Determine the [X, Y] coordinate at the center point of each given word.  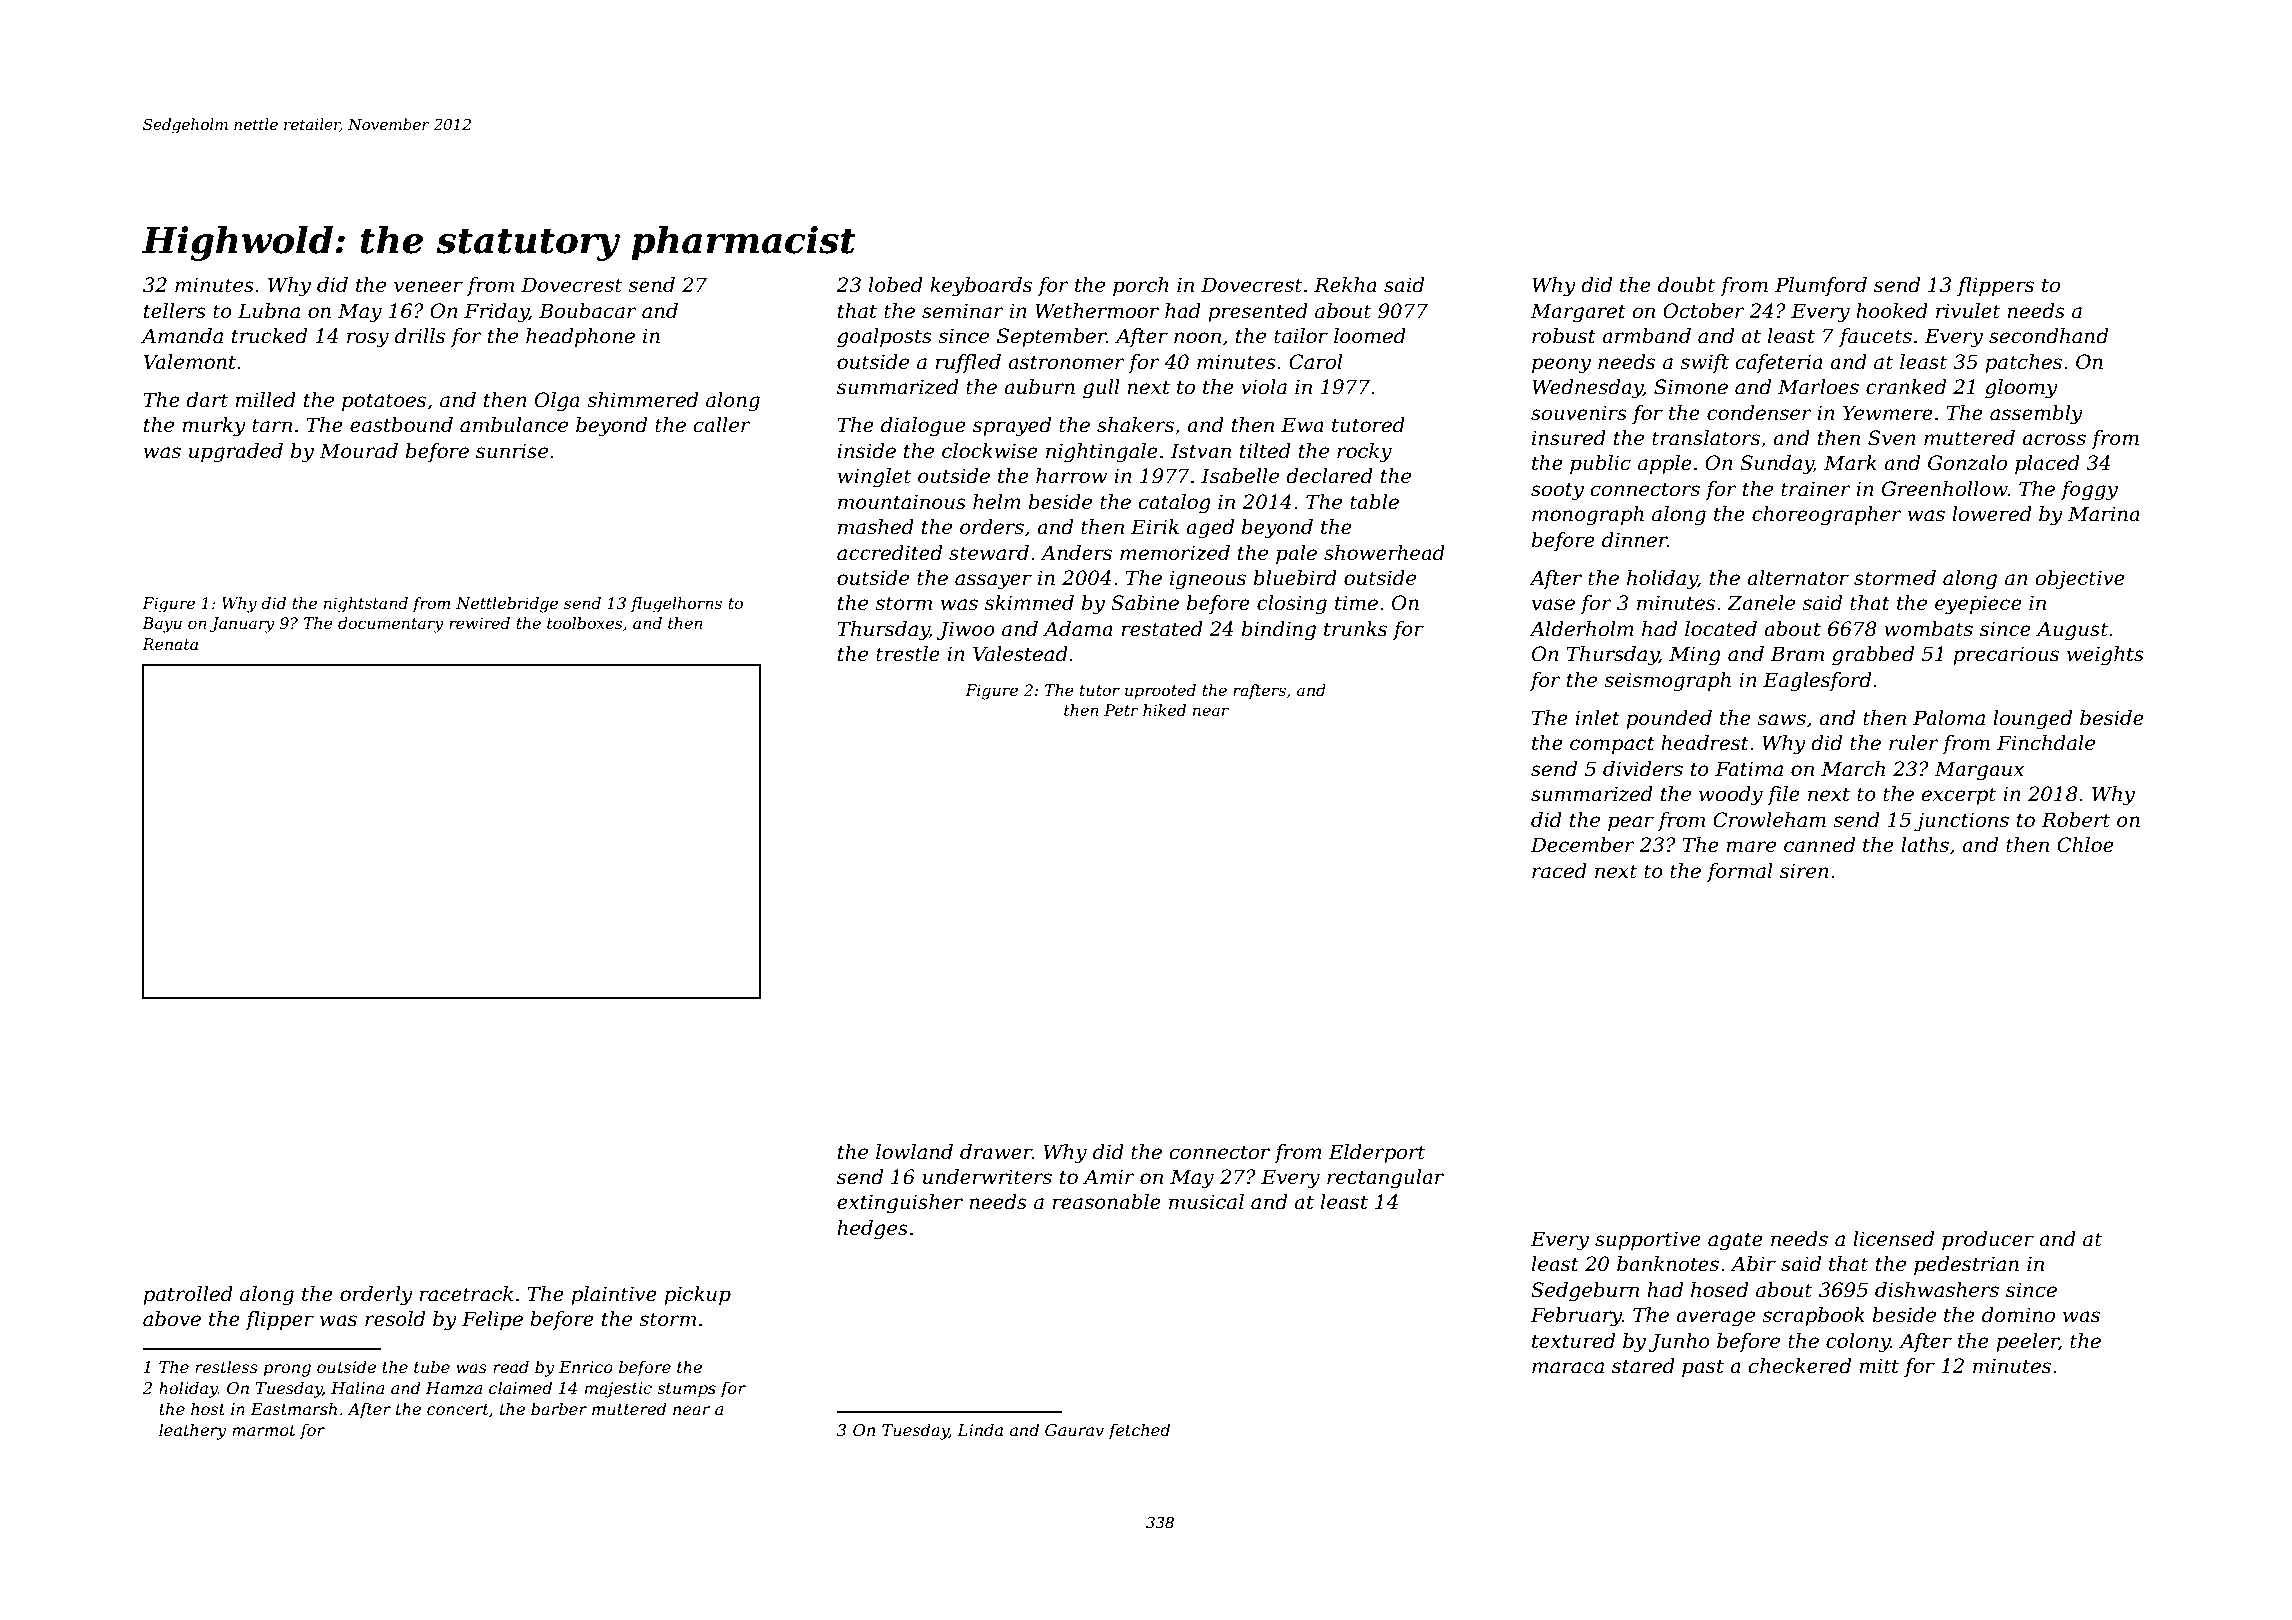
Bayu [162, 625]
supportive [1648, 1240]
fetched [1139, 1431]
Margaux [1979, 771]
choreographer [1827, 516]
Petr [1121, 710]
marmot [263, 1430]
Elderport [1376, 1153]
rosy [368, 340]
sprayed [1012, 427]
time [1356, 603]
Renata [170, 644]
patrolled [188, 1295]
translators [1706, 438]
